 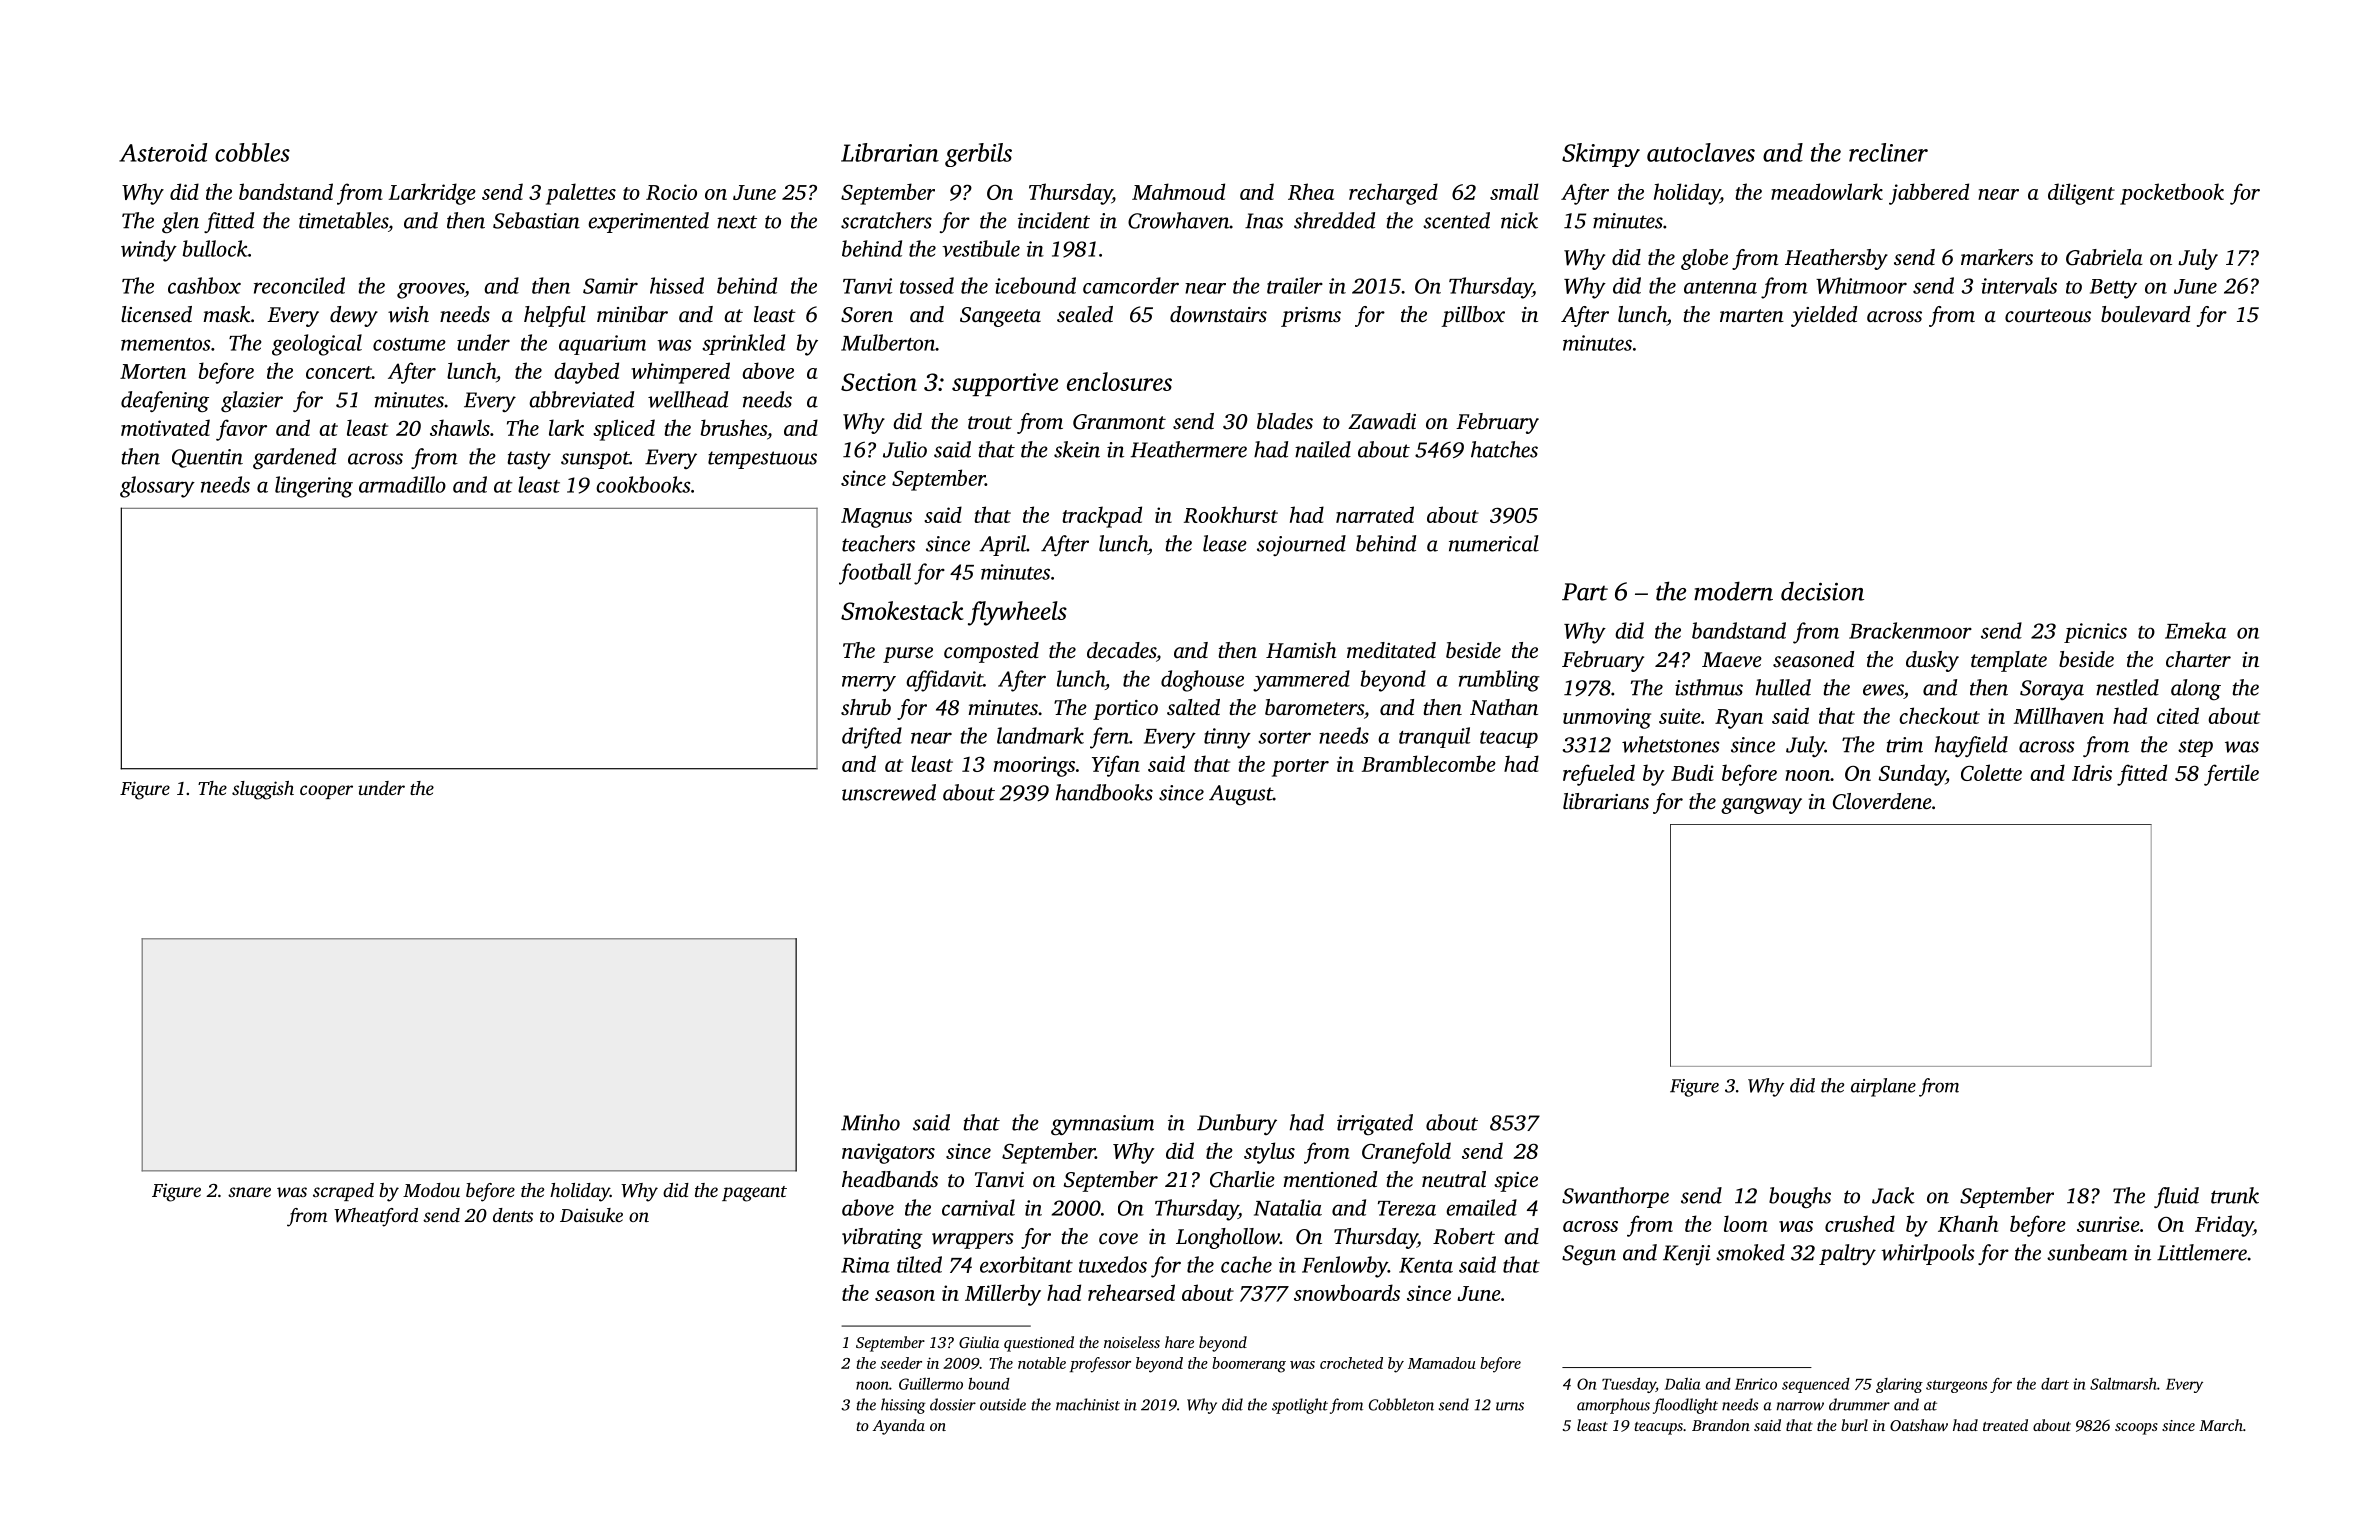 What do you see at coordinates (2202, 1252) in the screenshot?
I see `Littlemere` at bounding box center [2202, 1252].
